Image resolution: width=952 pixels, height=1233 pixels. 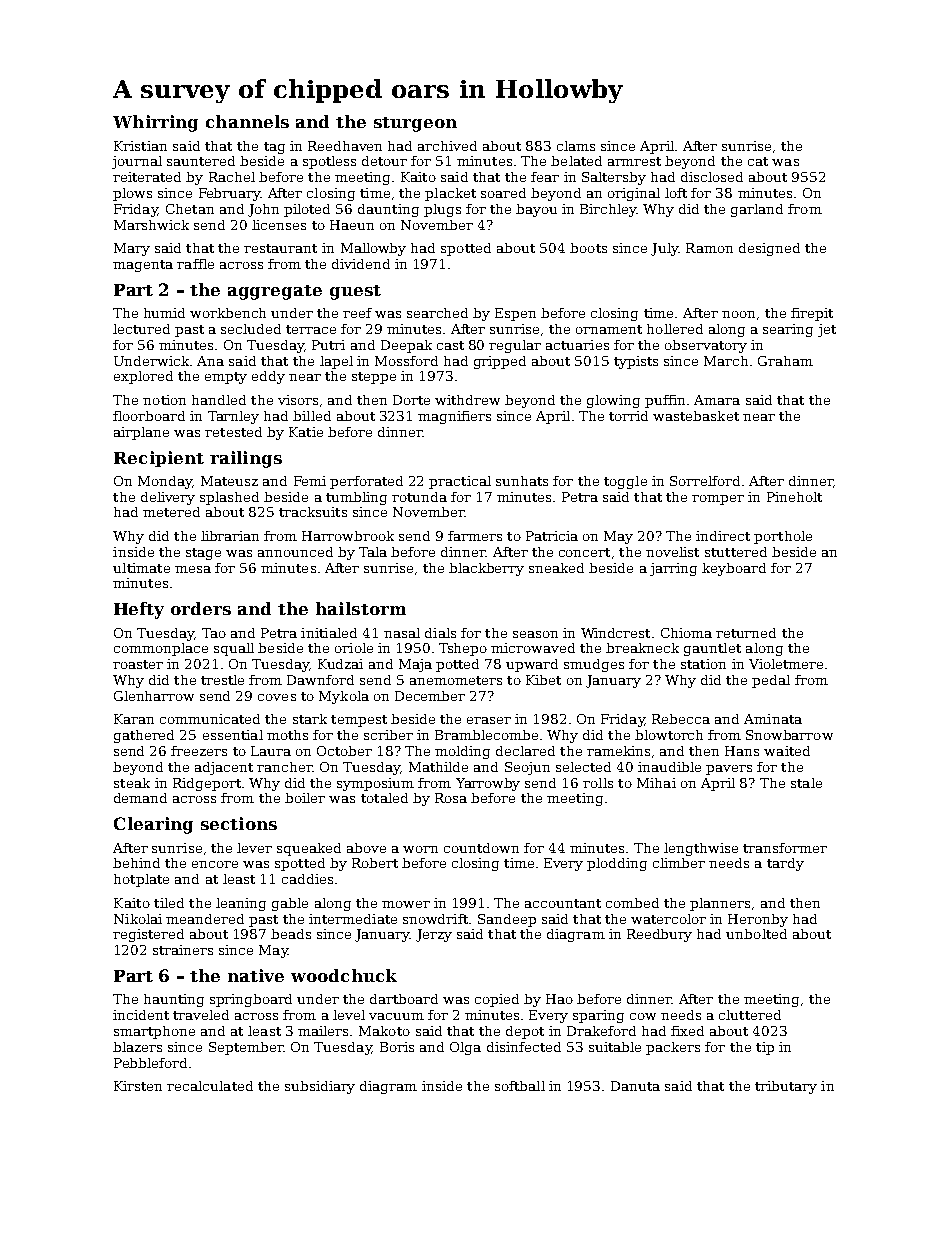 I want to click on original, so click(x=634, y=194).
